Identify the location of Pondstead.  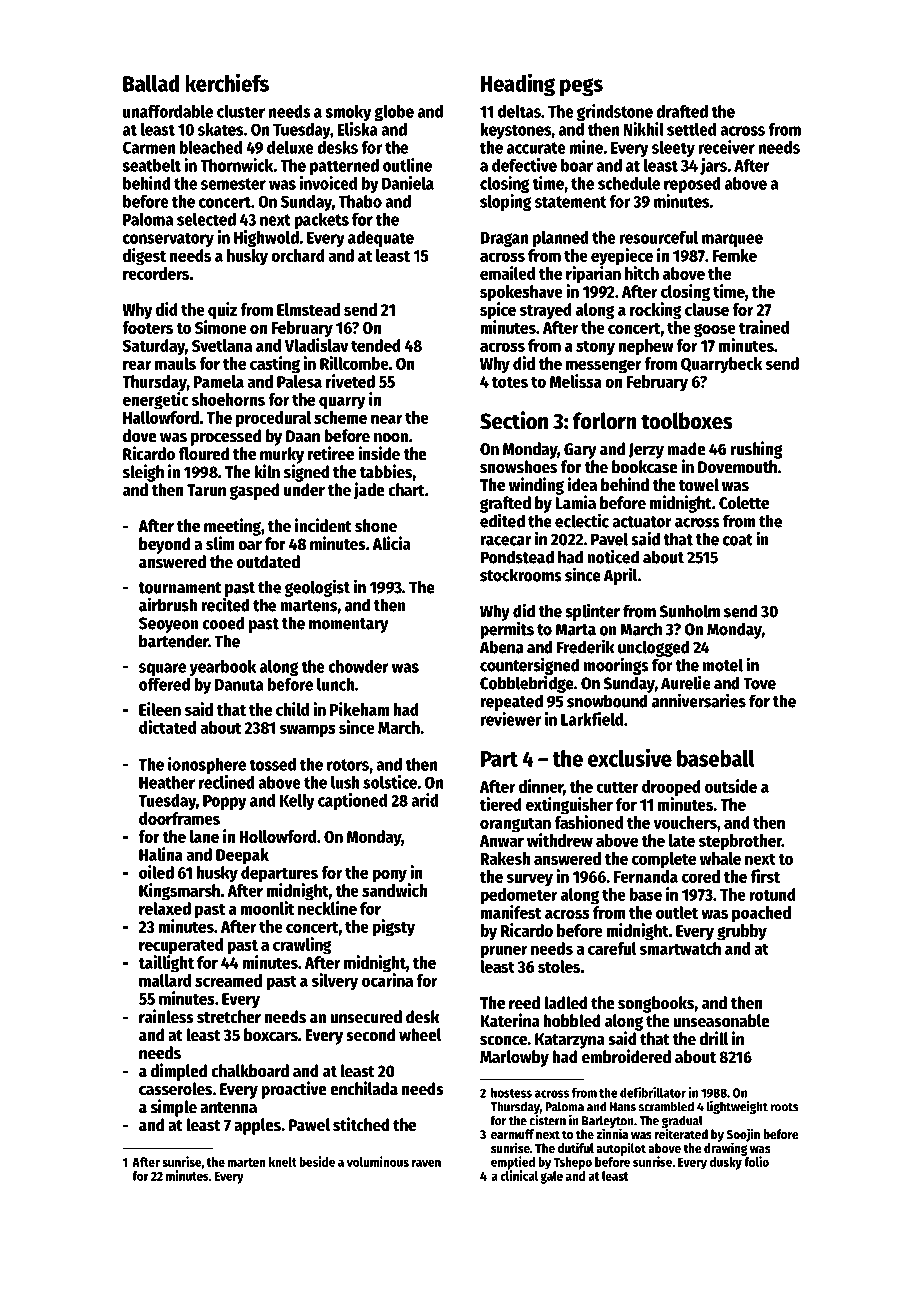
(517, 557).
